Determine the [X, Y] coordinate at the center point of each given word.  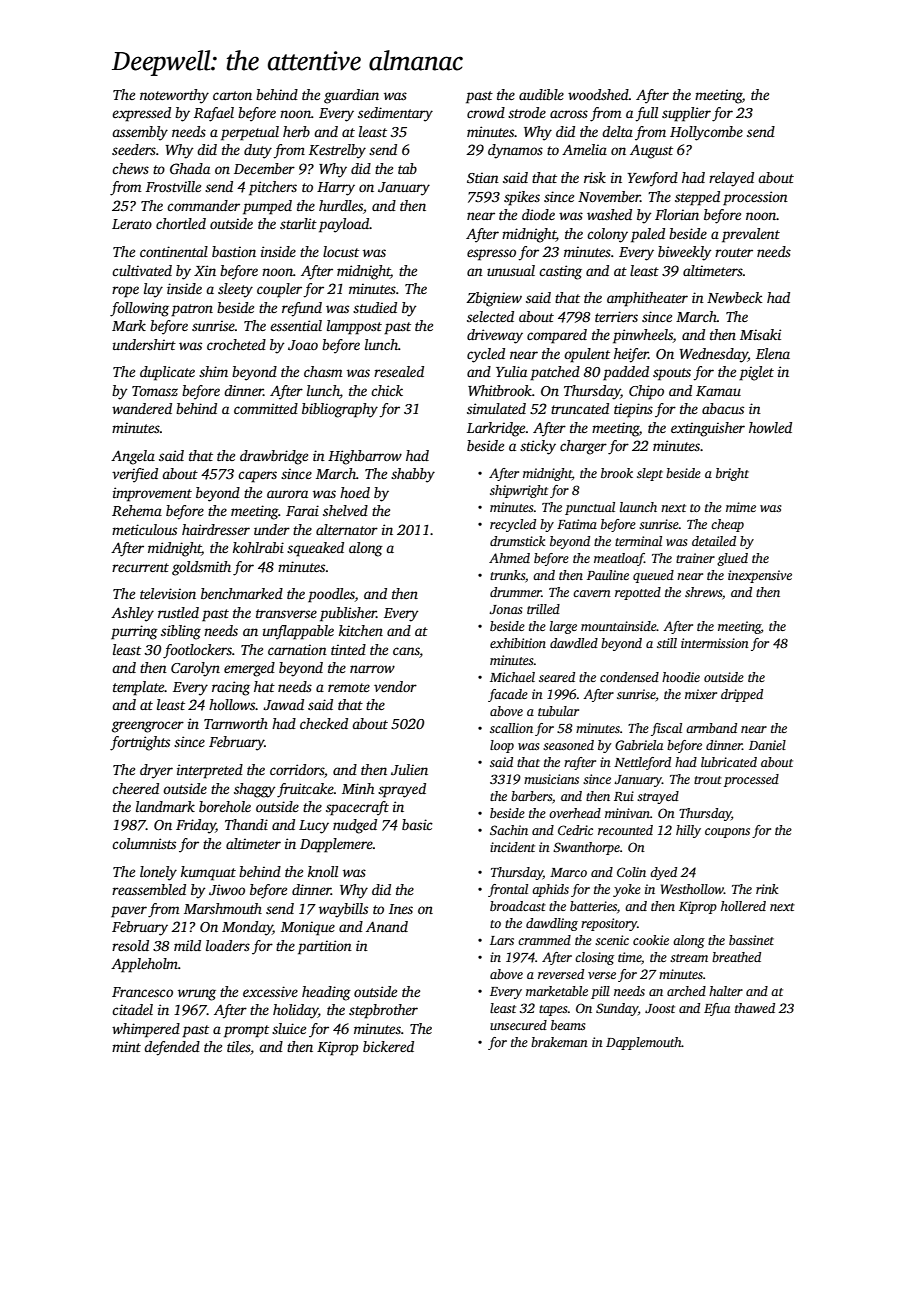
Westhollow [692, 889]
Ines [401, 909]
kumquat [208, 873]
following [139, 309]
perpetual [250, 133]
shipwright [519, 491]
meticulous [144, 529]
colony [607, 235]
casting [560, 272]
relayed [731, 179]
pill [600, 992]
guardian [351, 96]
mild [187, 945]
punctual [590, 508]
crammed [544, 940]
